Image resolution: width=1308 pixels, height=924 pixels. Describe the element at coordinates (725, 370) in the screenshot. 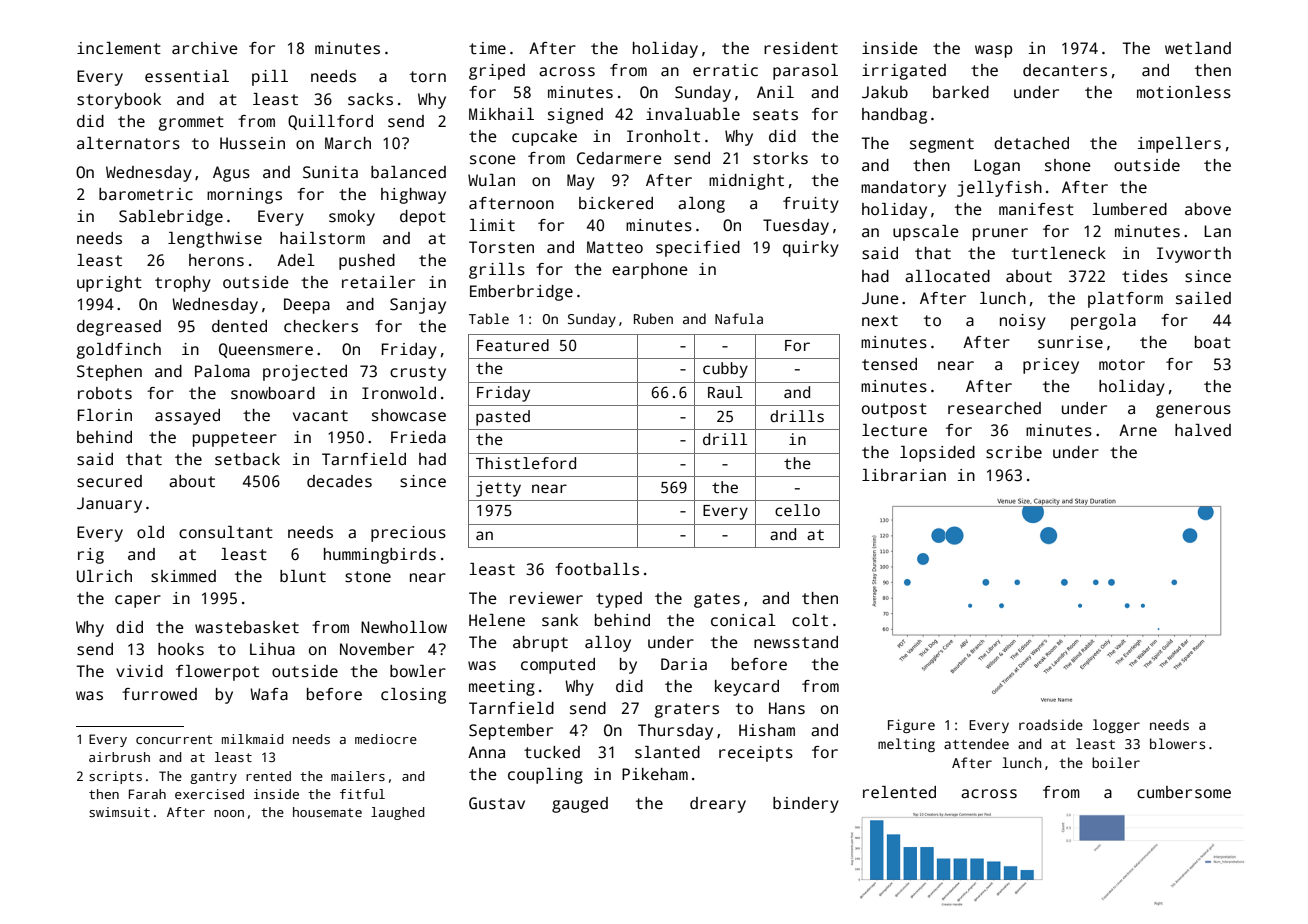

I see `cubby` at that location.
